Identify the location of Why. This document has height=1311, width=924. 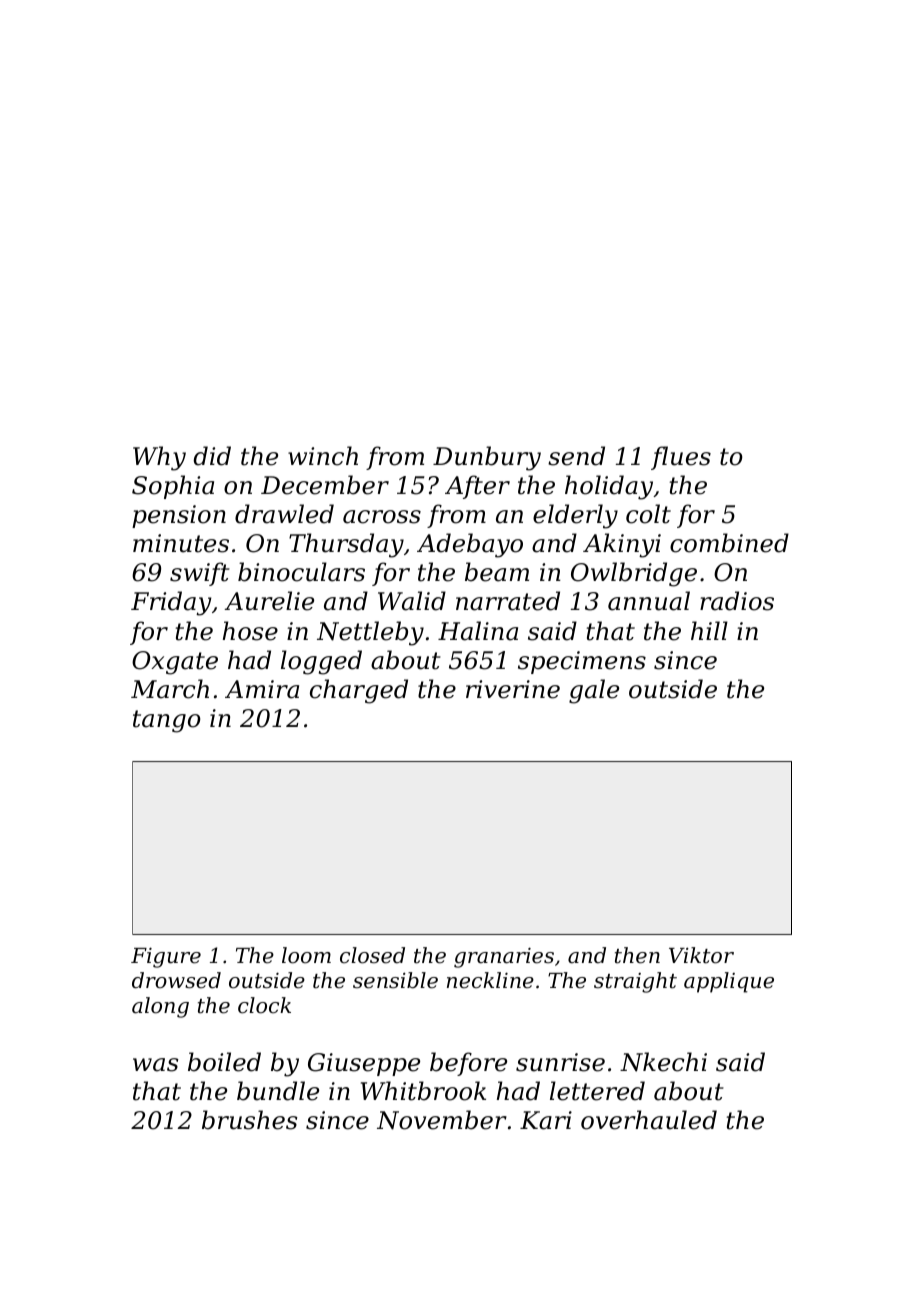
(159, 458).
